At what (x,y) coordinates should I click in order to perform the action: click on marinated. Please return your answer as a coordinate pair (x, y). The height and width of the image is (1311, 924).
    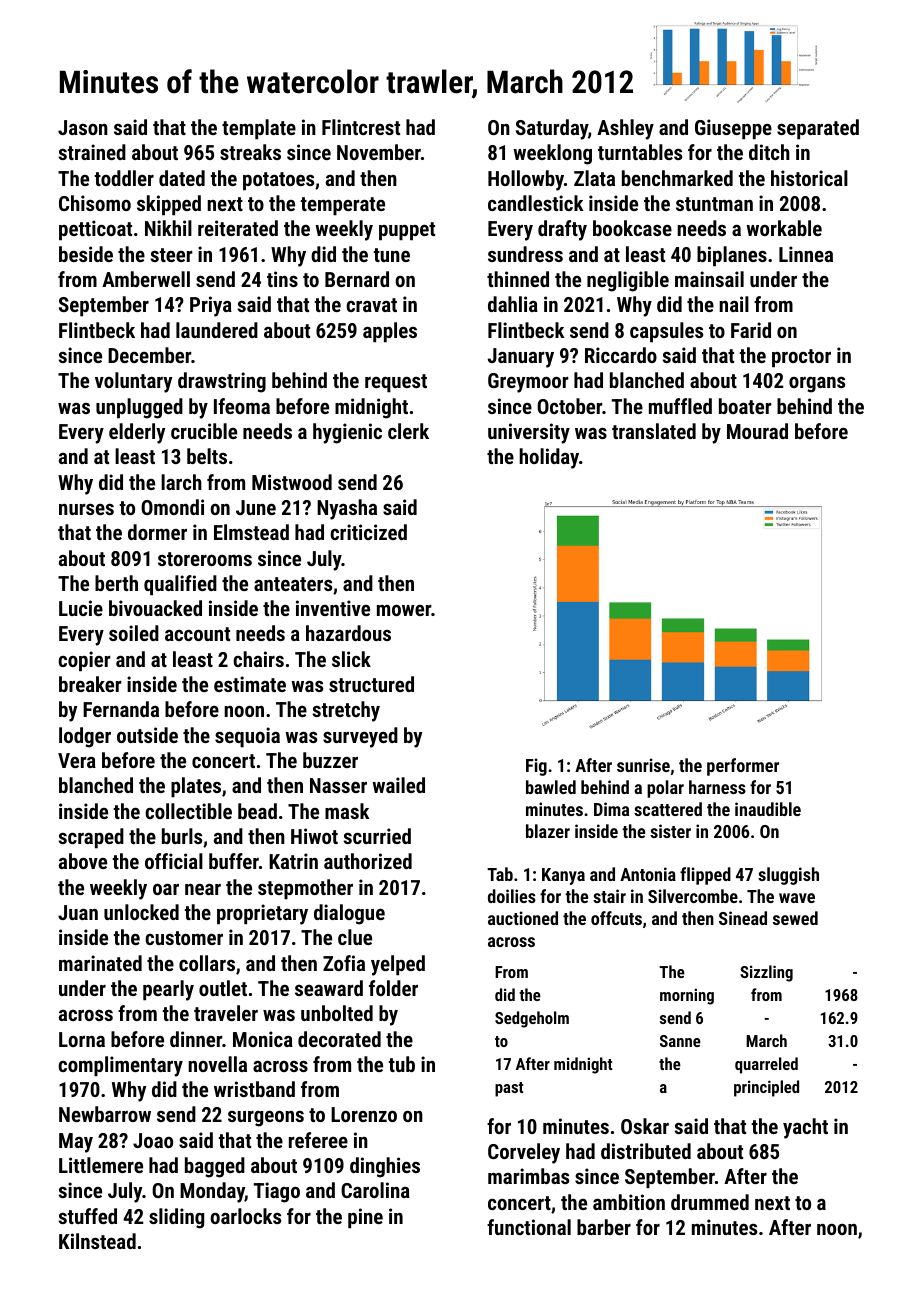
    Looking at the image, I should click on (100, 963).
